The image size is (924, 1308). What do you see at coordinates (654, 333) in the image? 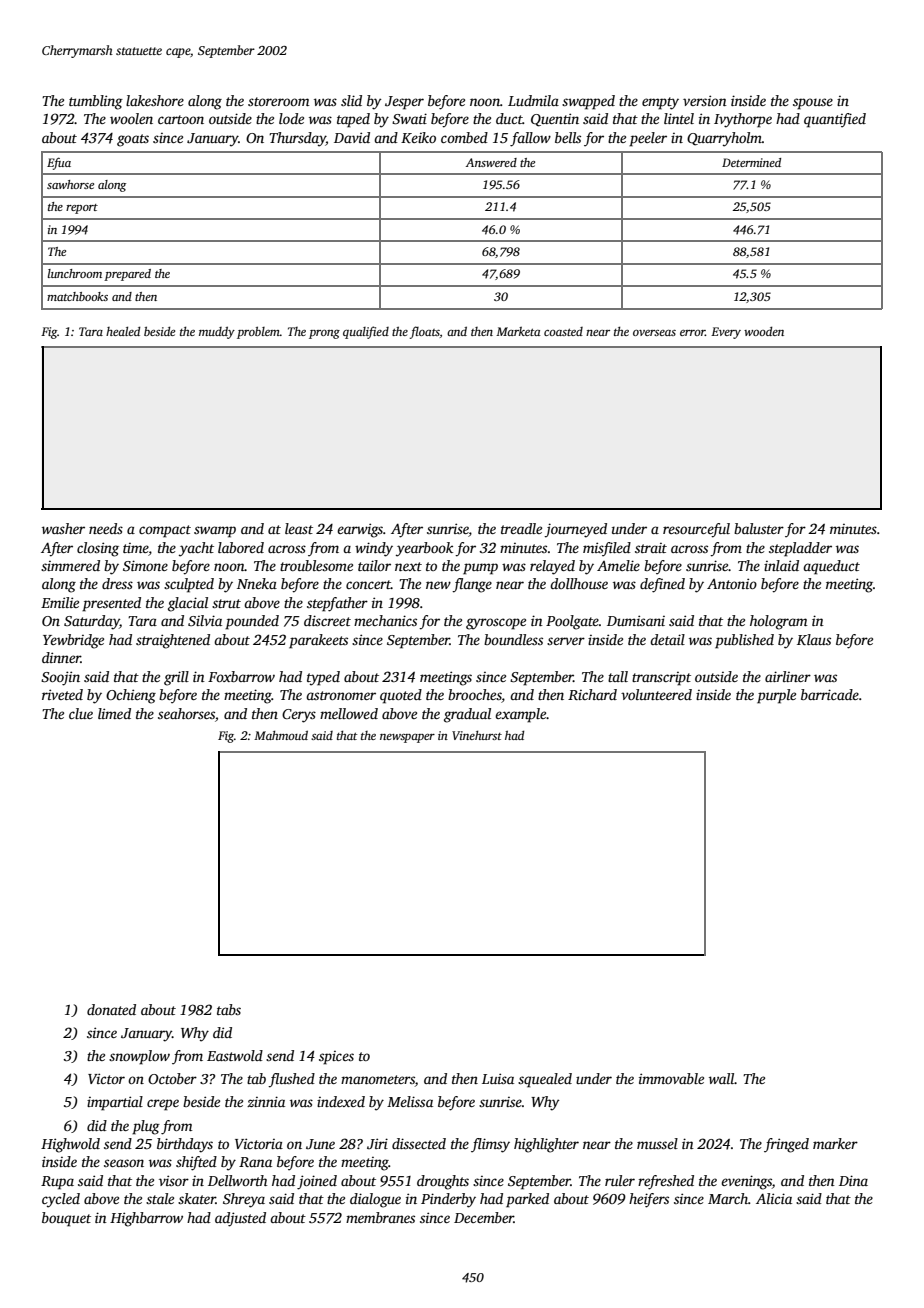
I see `overseas` at bounding box center [654, 333].
